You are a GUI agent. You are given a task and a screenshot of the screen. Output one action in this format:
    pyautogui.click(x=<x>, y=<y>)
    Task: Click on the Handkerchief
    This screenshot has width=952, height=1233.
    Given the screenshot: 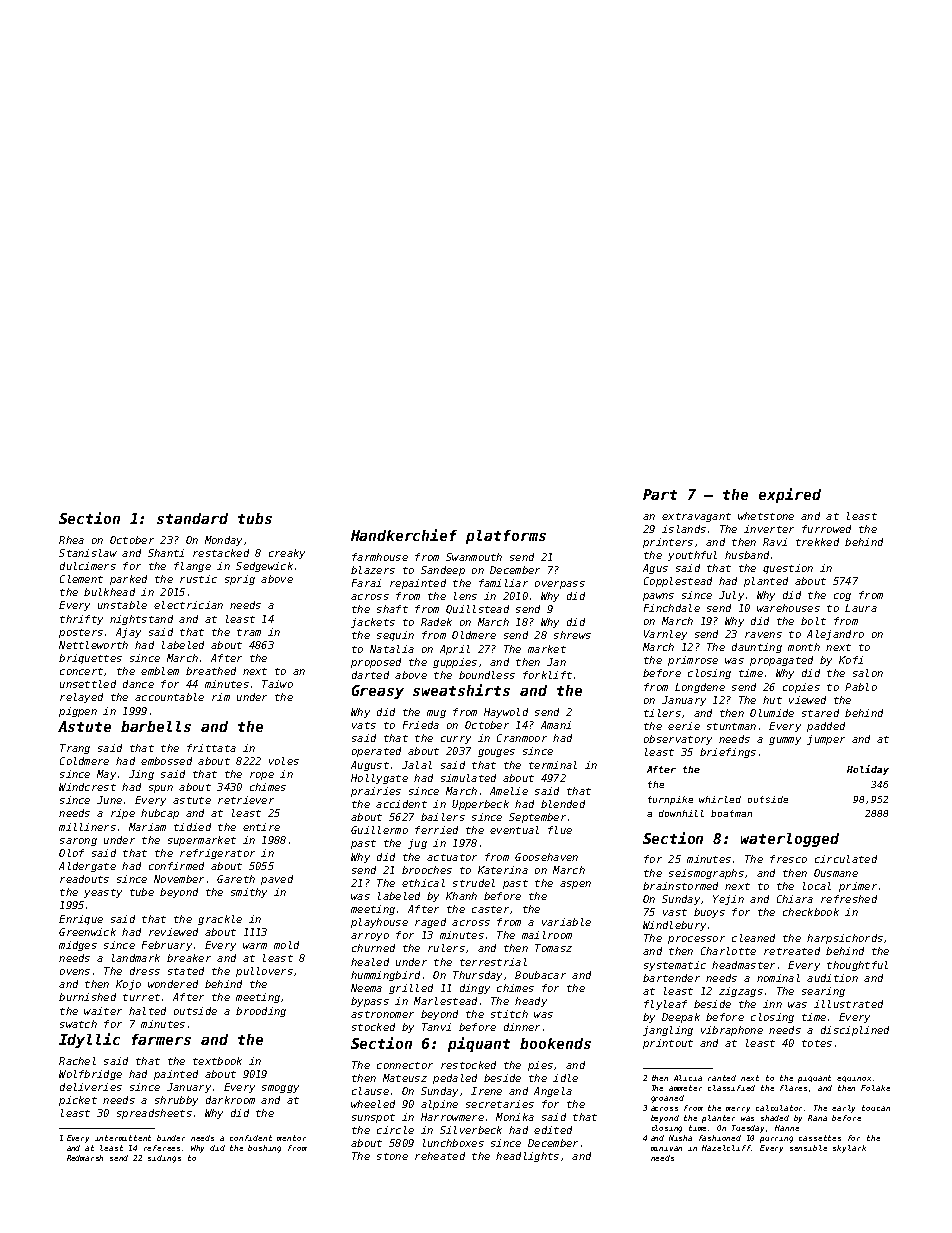 What is the action you would take?
    pyautogui.click(x=404, y=535)
